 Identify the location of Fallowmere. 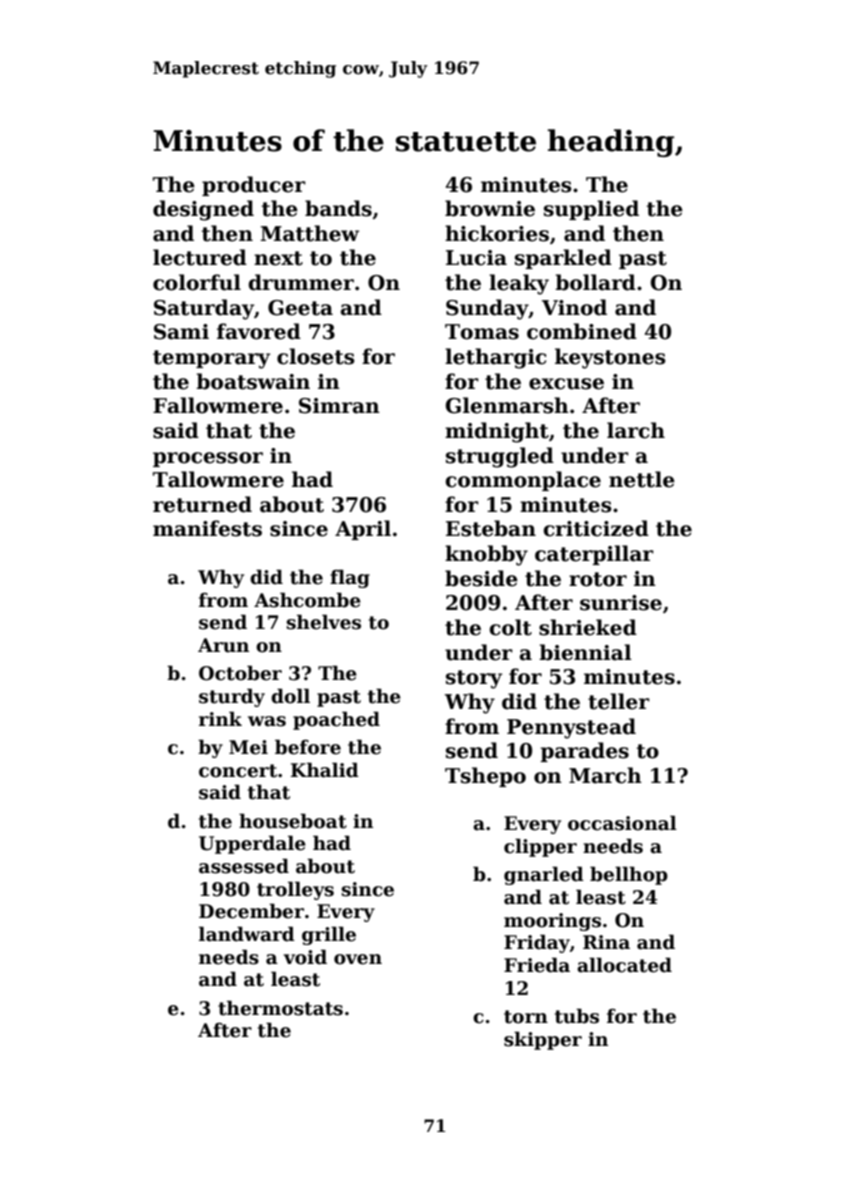
(218, 405).
